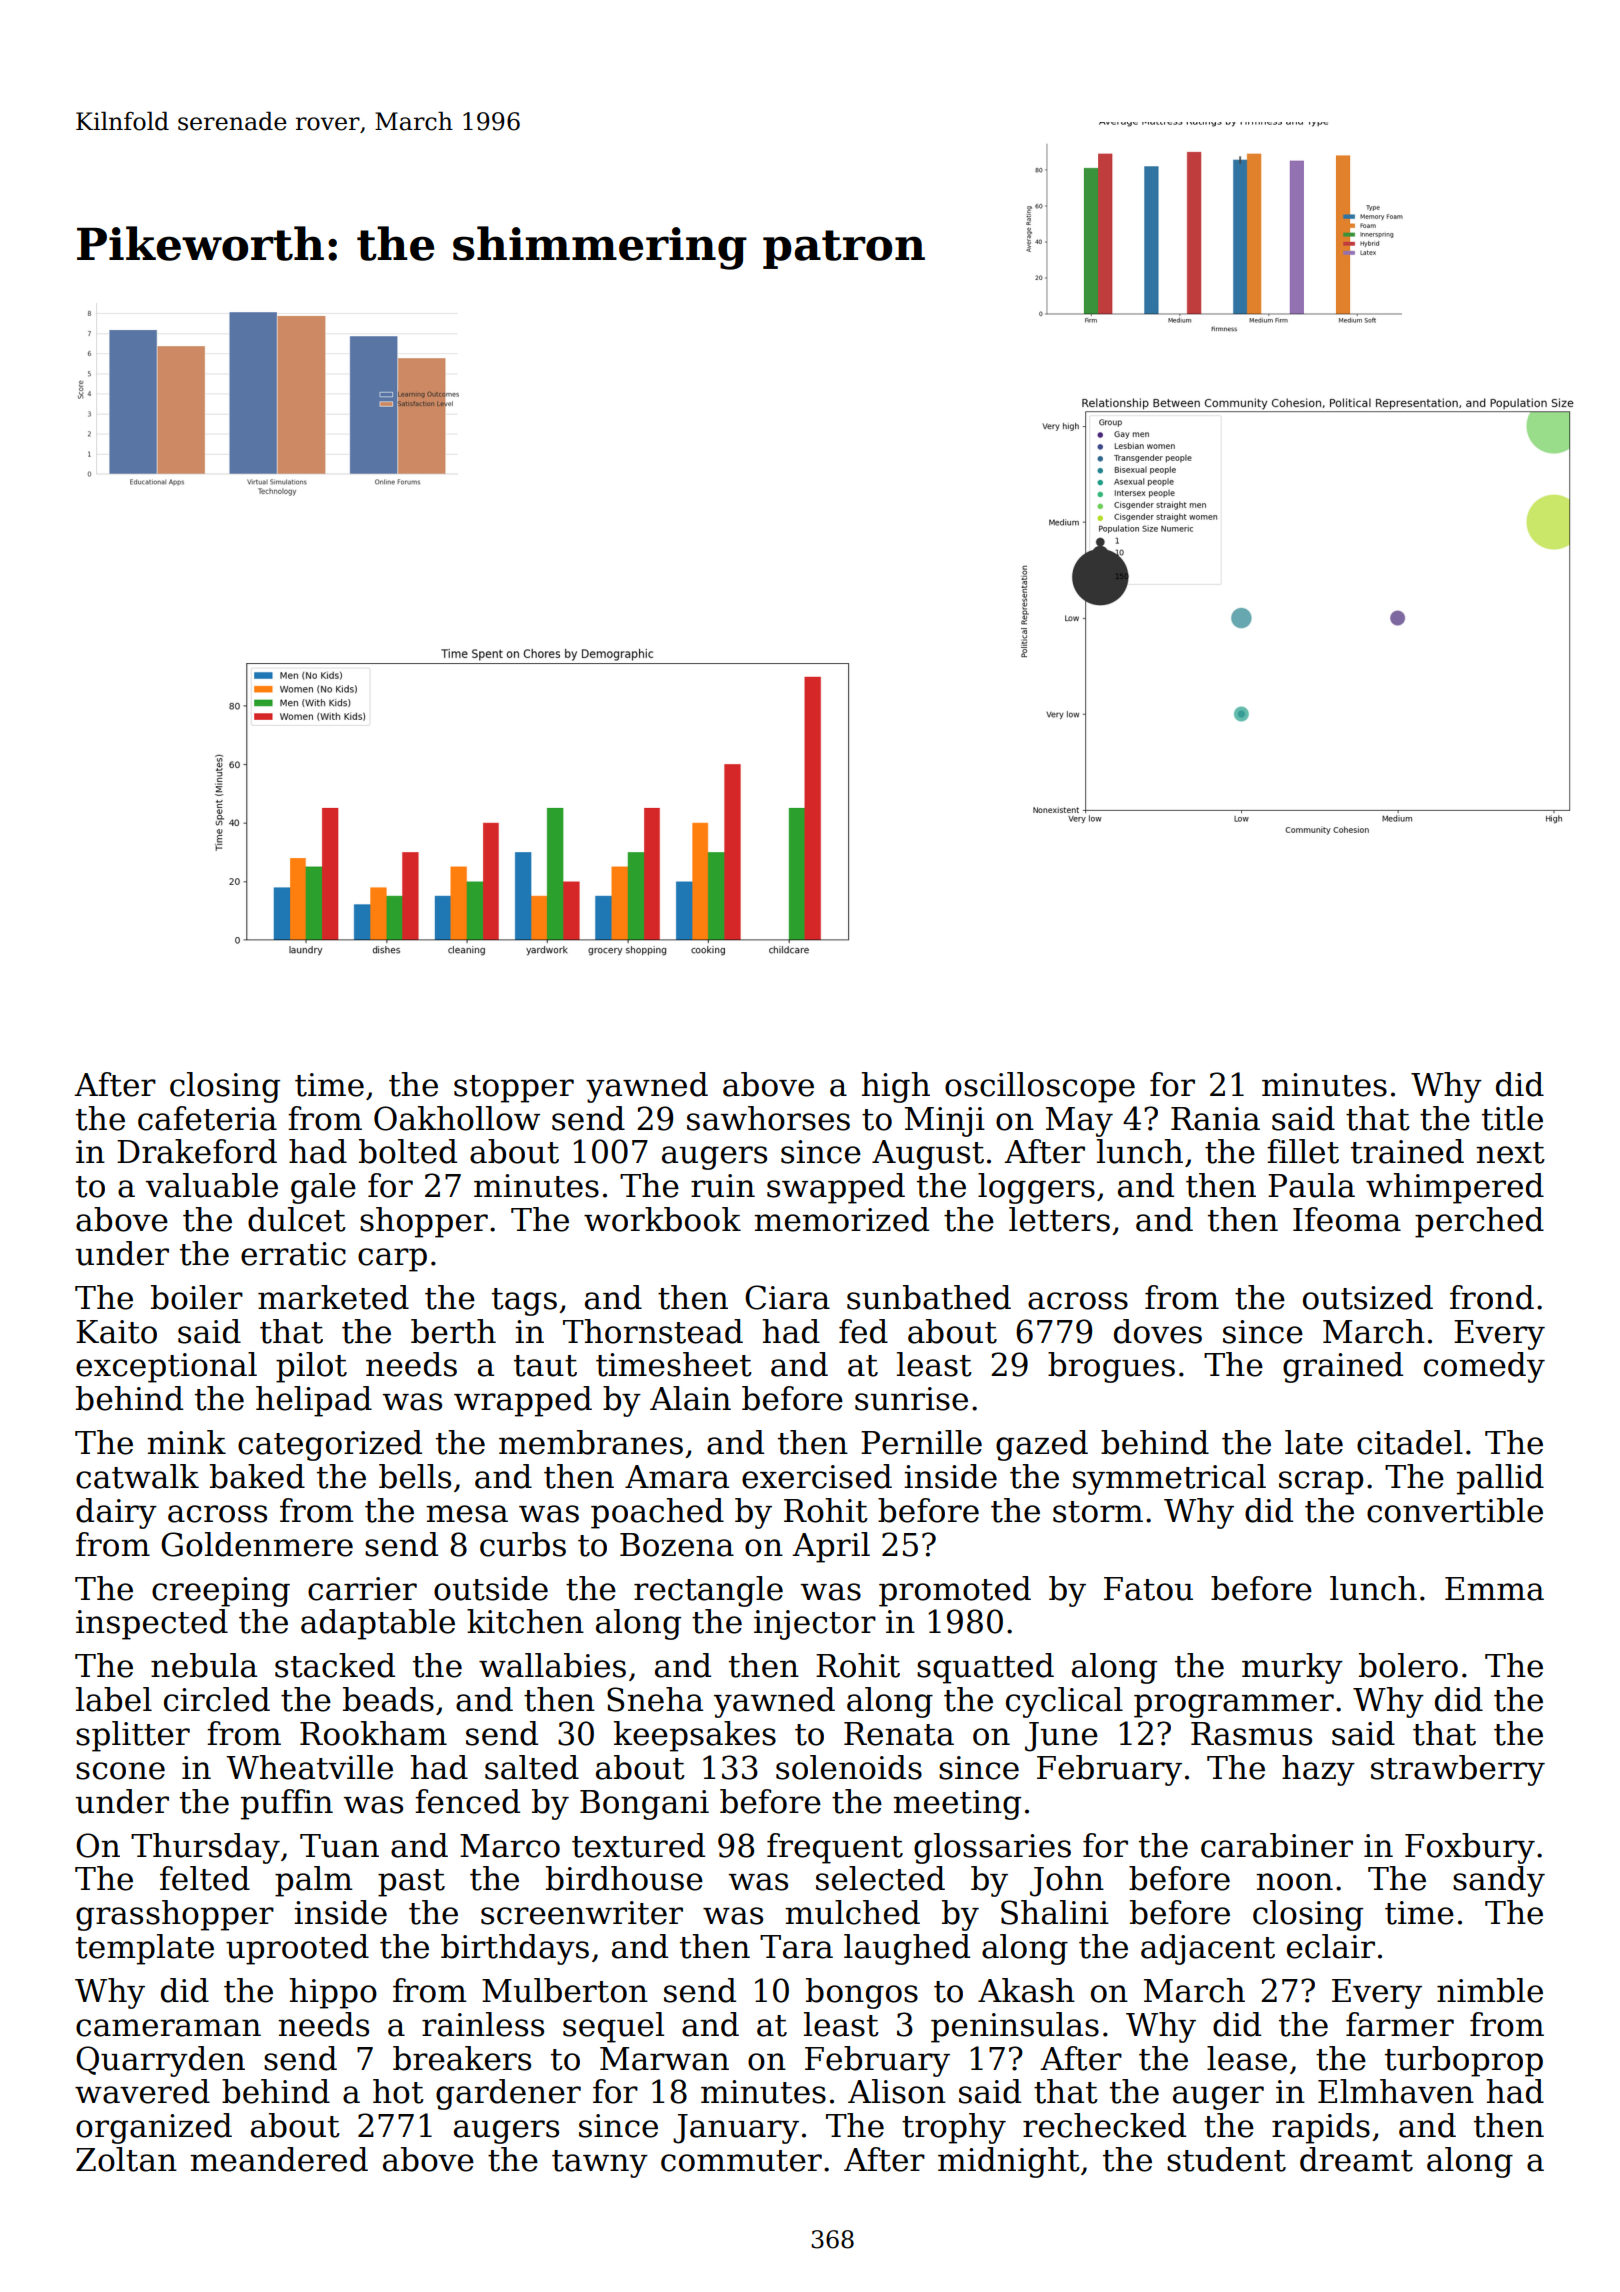 The width and height of the image is (1620, 2292). I want to click on sunbathed, so click(929, 1297).
